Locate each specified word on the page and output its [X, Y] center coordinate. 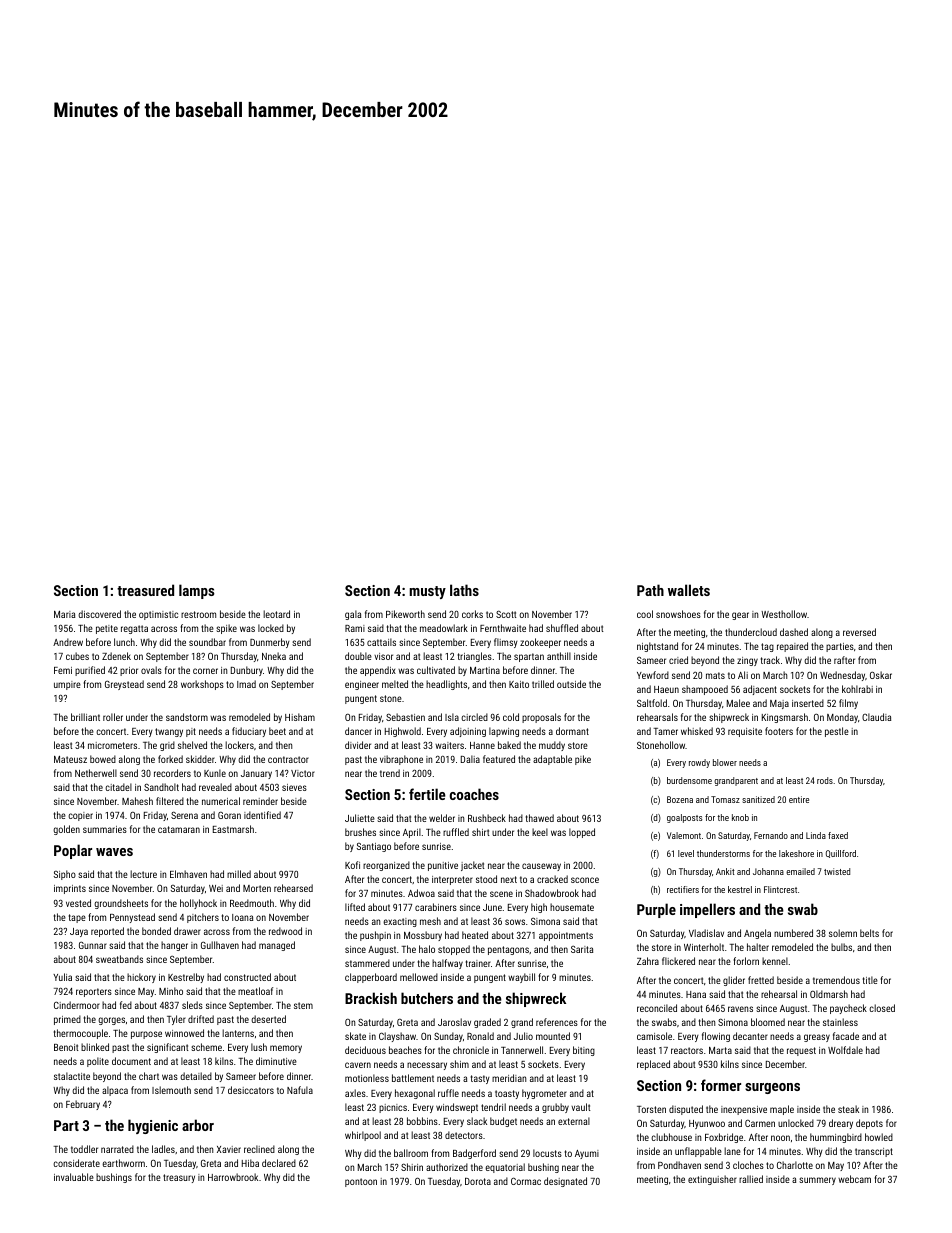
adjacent [760, 690]
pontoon [361, 1182]
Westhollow [784, 614]
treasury [179, 1178]
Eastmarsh [233, 829]
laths [464, 590]
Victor [303, 773]
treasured [145, 590]
